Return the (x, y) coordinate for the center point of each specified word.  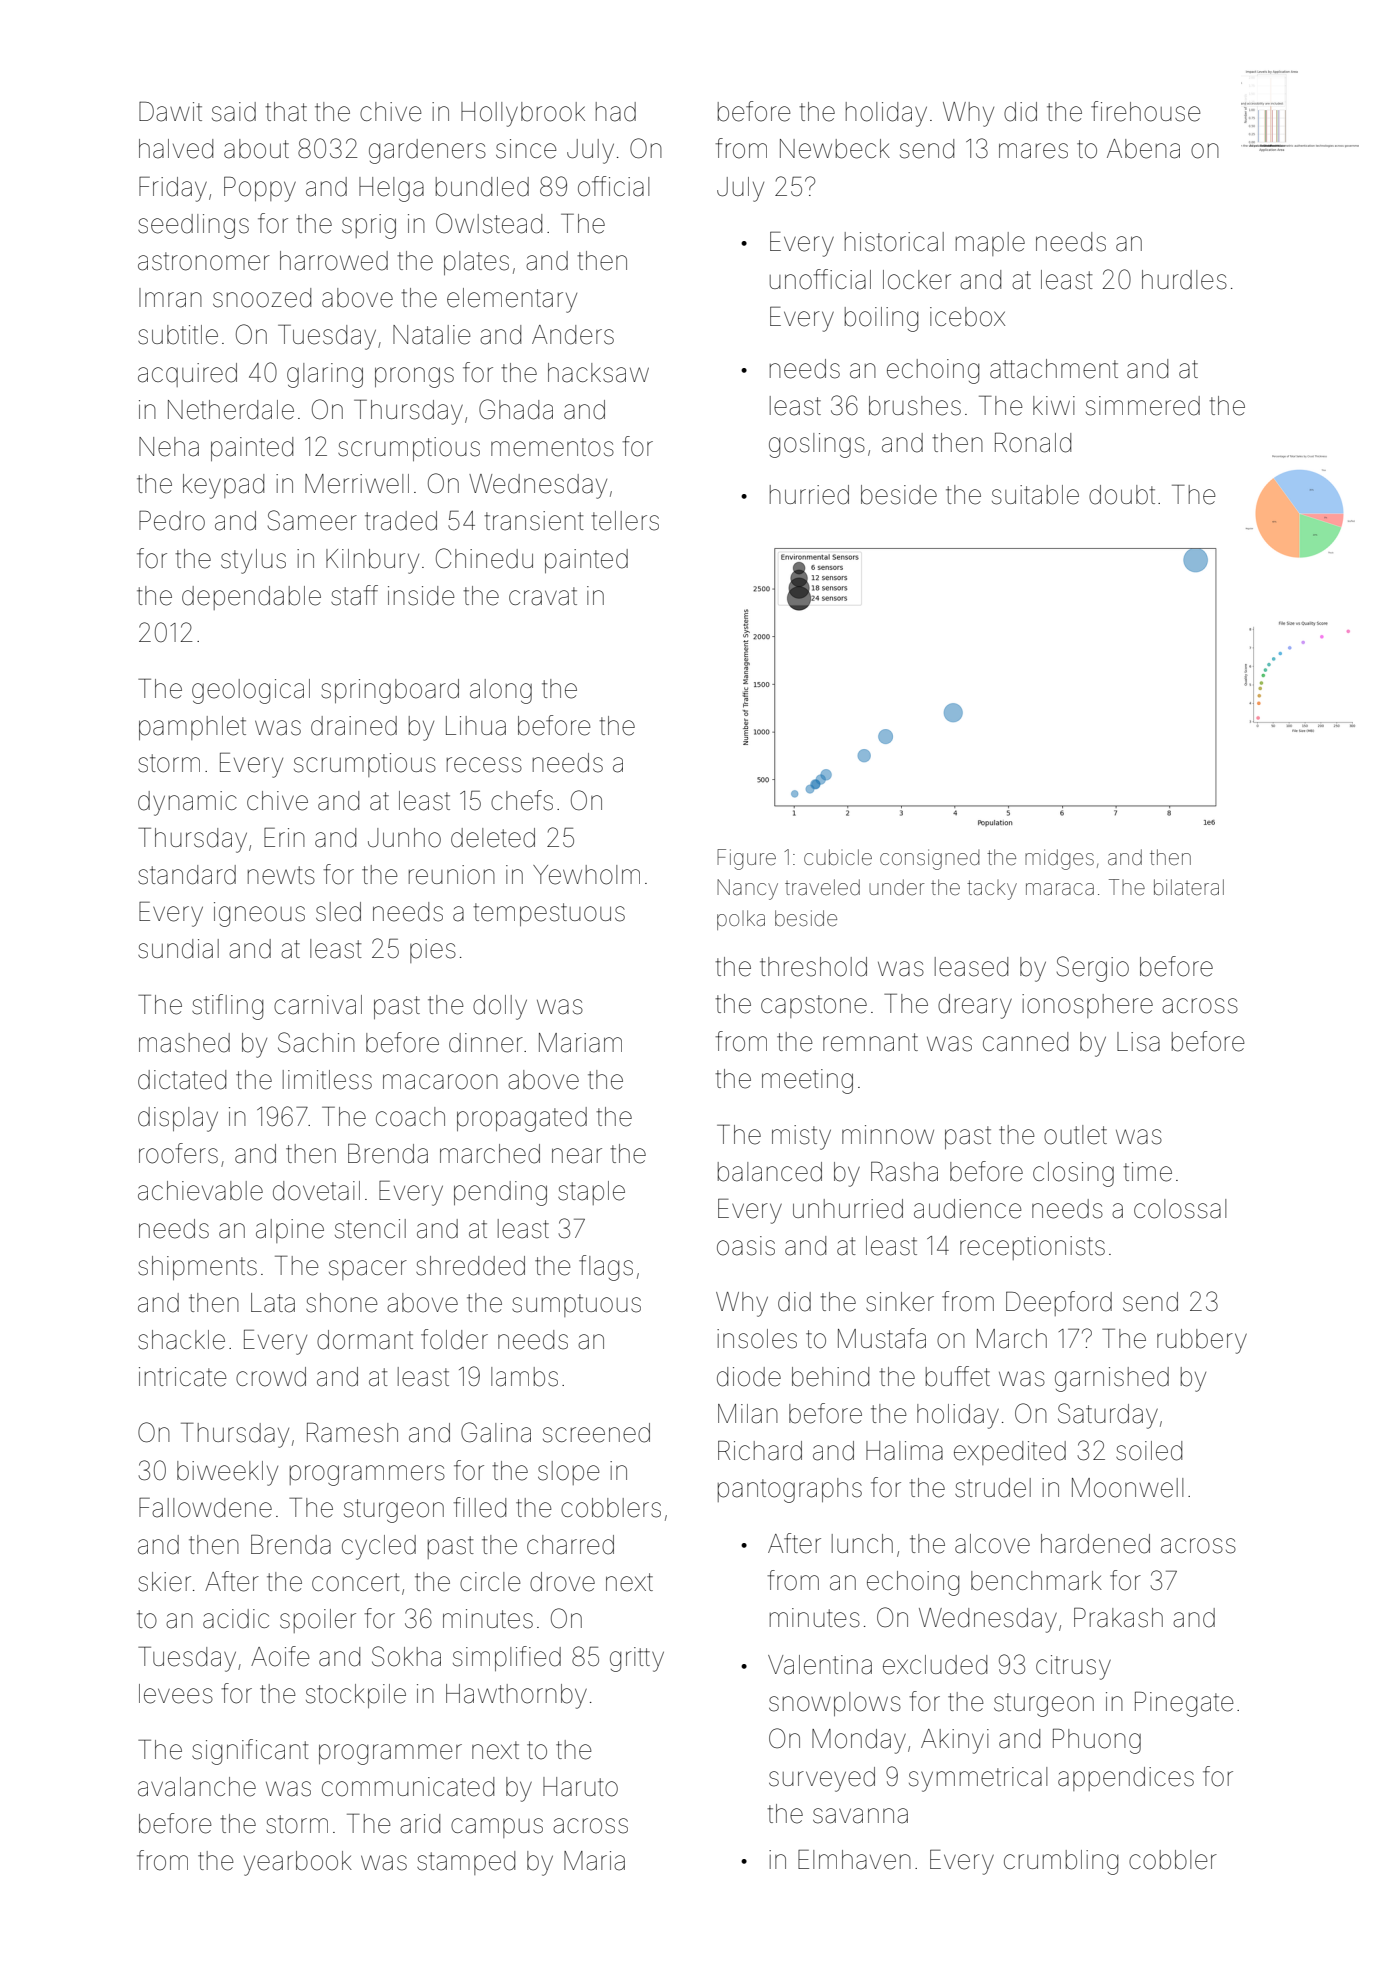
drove (562, 1582)
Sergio (1093, 969)
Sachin (316, 1042)
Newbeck (835, 149)
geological (251, 691)
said (234, 112)
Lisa (1138, 1042)
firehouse (1145, 111)
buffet (958, 1376)
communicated (408, 1787)
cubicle (838, 857)
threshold (813, 967)
